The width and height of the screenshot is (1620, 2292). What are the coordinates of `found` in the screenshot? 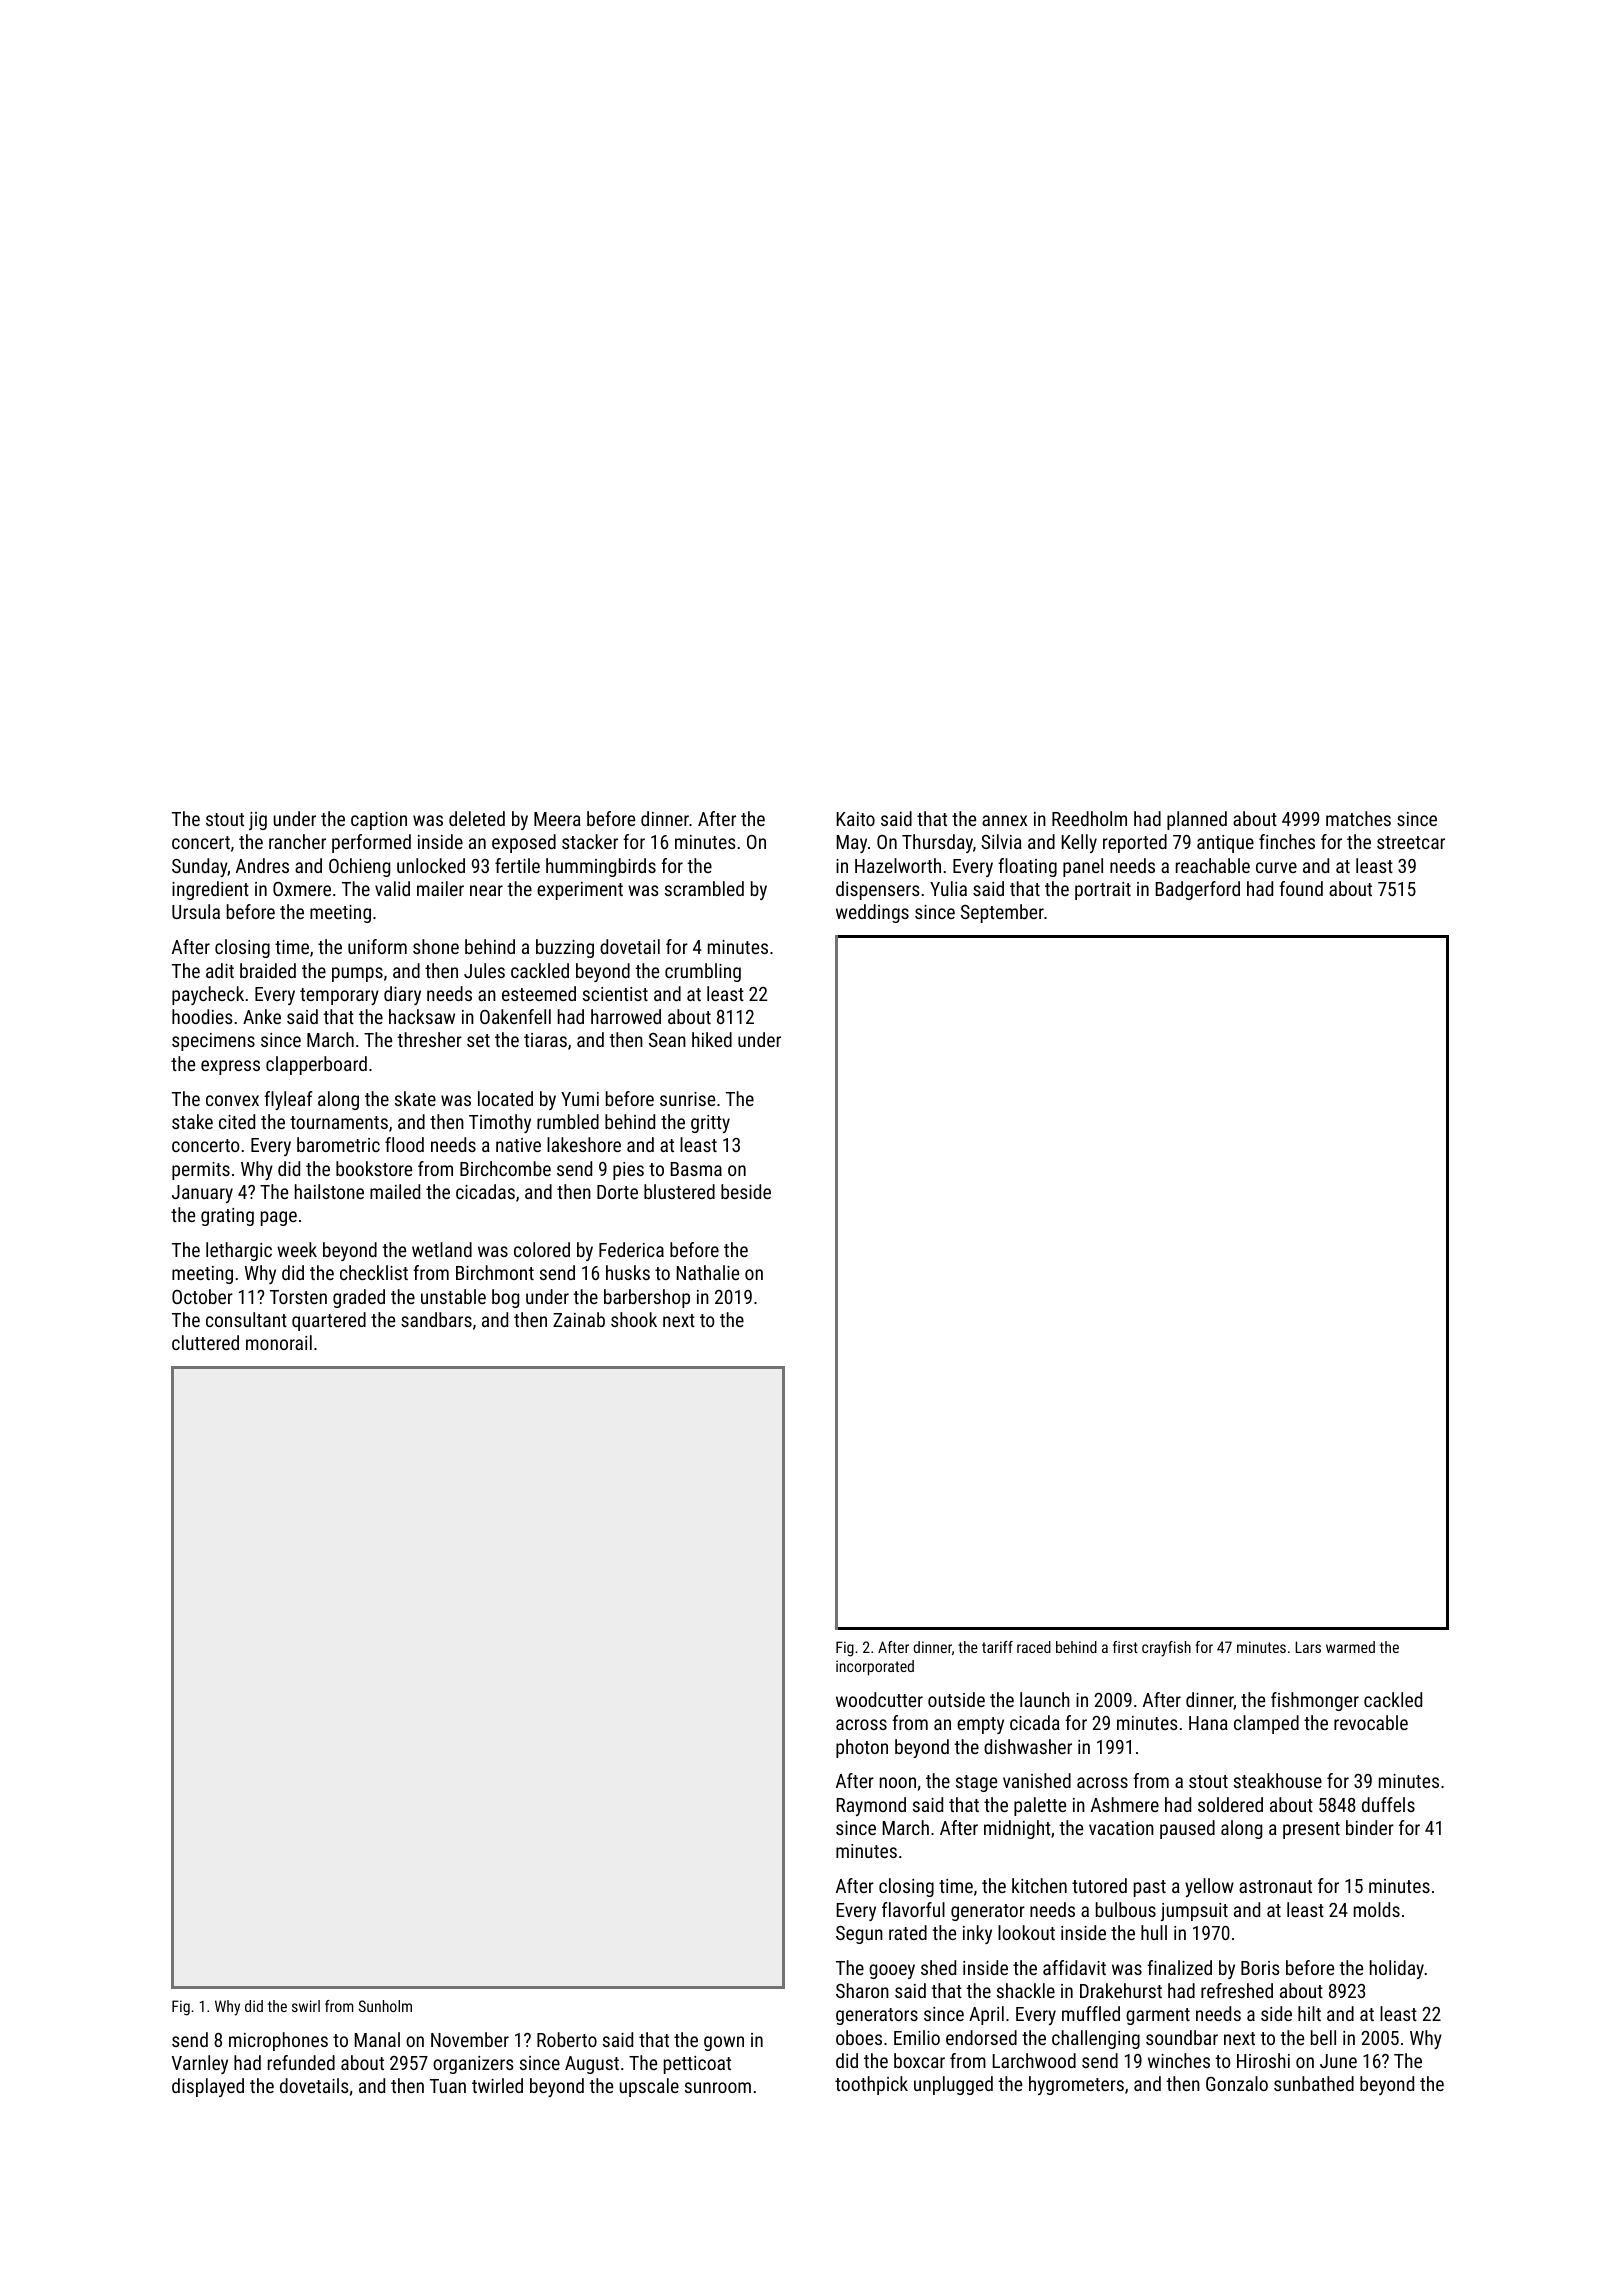 It's located at (1301, 888).
